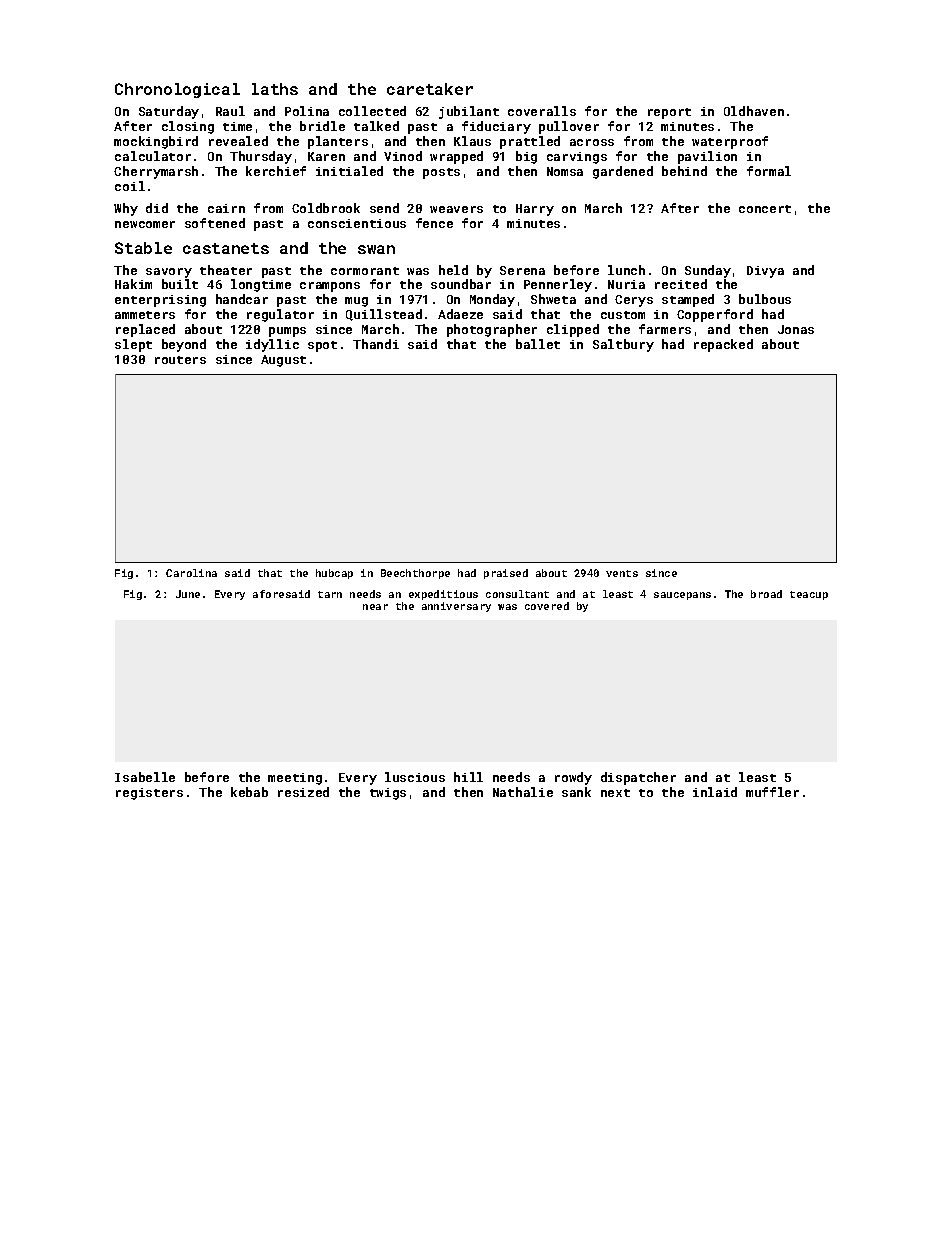 The height and width of the image is (1233, 952). I want to click on Isabelle, so click(145, 777).
